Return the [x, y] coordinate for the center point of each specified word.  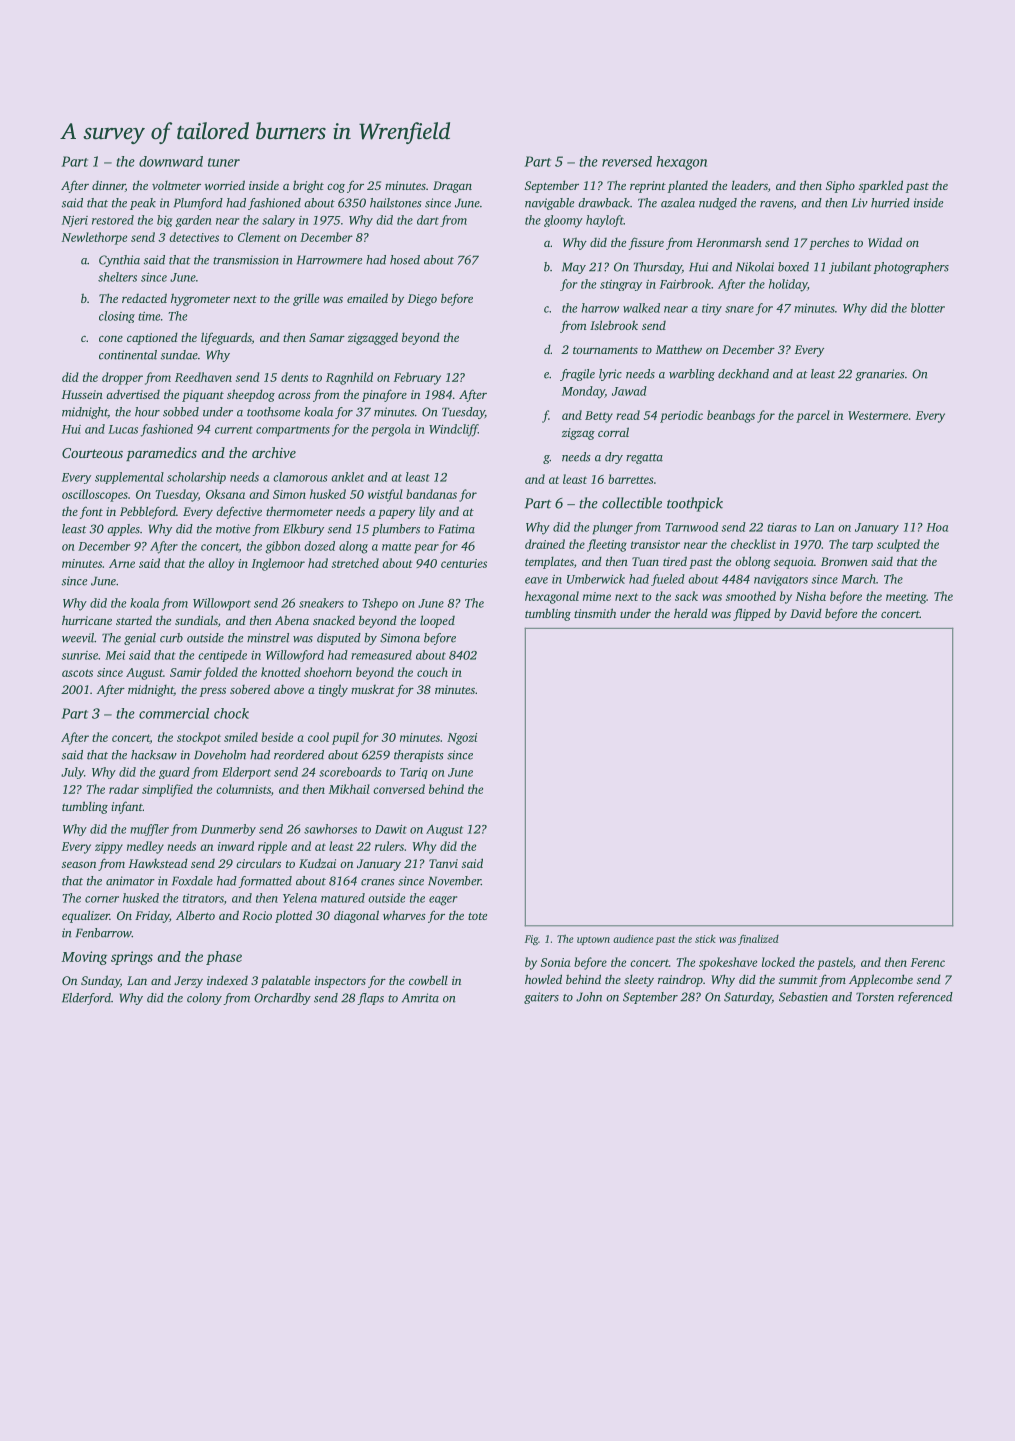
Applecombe [881, 980]
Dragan [452, 187]
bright [308, 186]
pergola [391, 430]
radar [124, 789]
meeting [906, 598]
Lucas [123, 429]
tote [477, 916]
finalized [758, 939]
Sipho [840, 186]
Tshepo [380, 604]
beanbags [731, 416]
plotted [293, 916]
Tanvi [443, 863]
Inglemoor [278, 564]
